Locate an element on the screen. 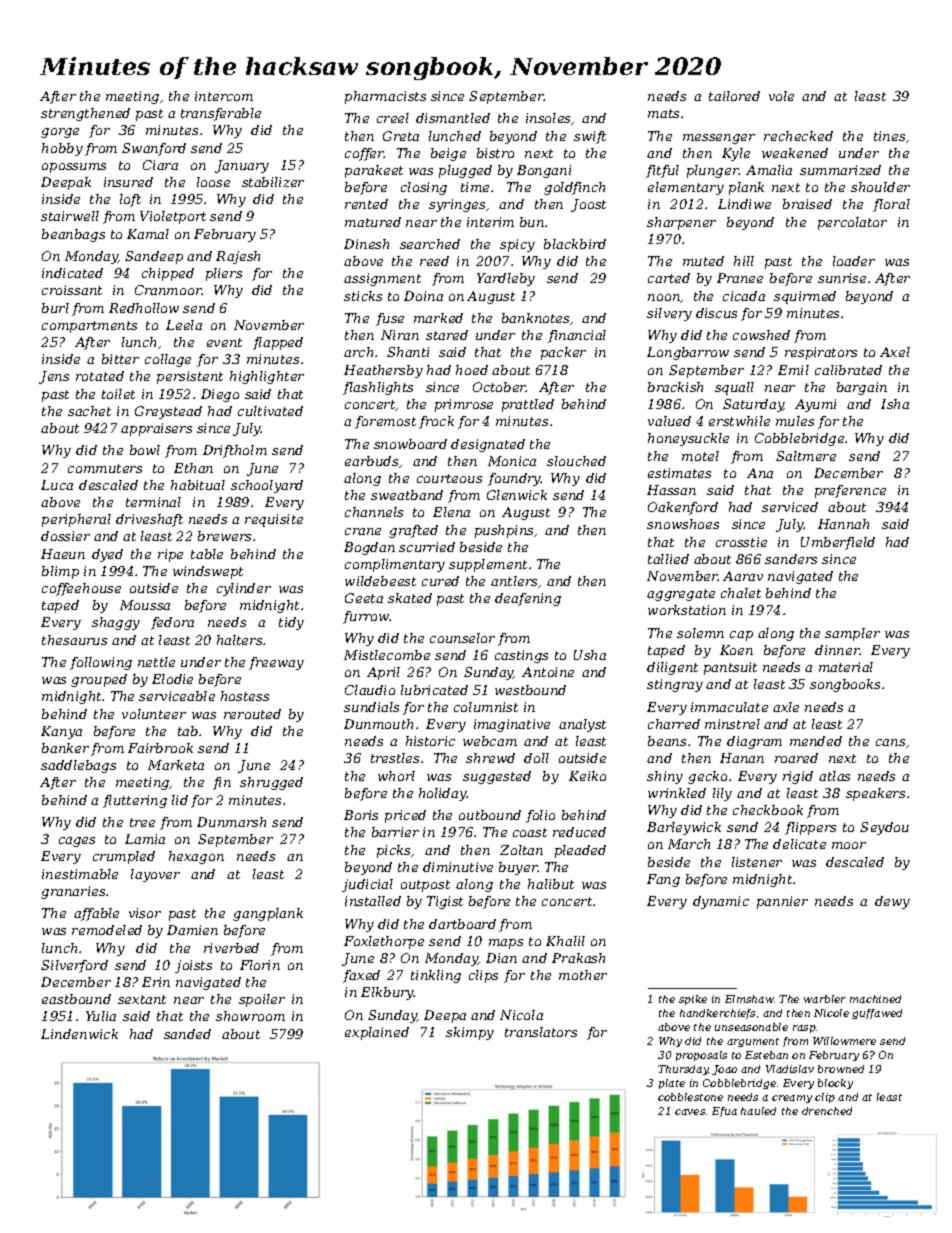  cultivated is located at coordinates (270, 411).
